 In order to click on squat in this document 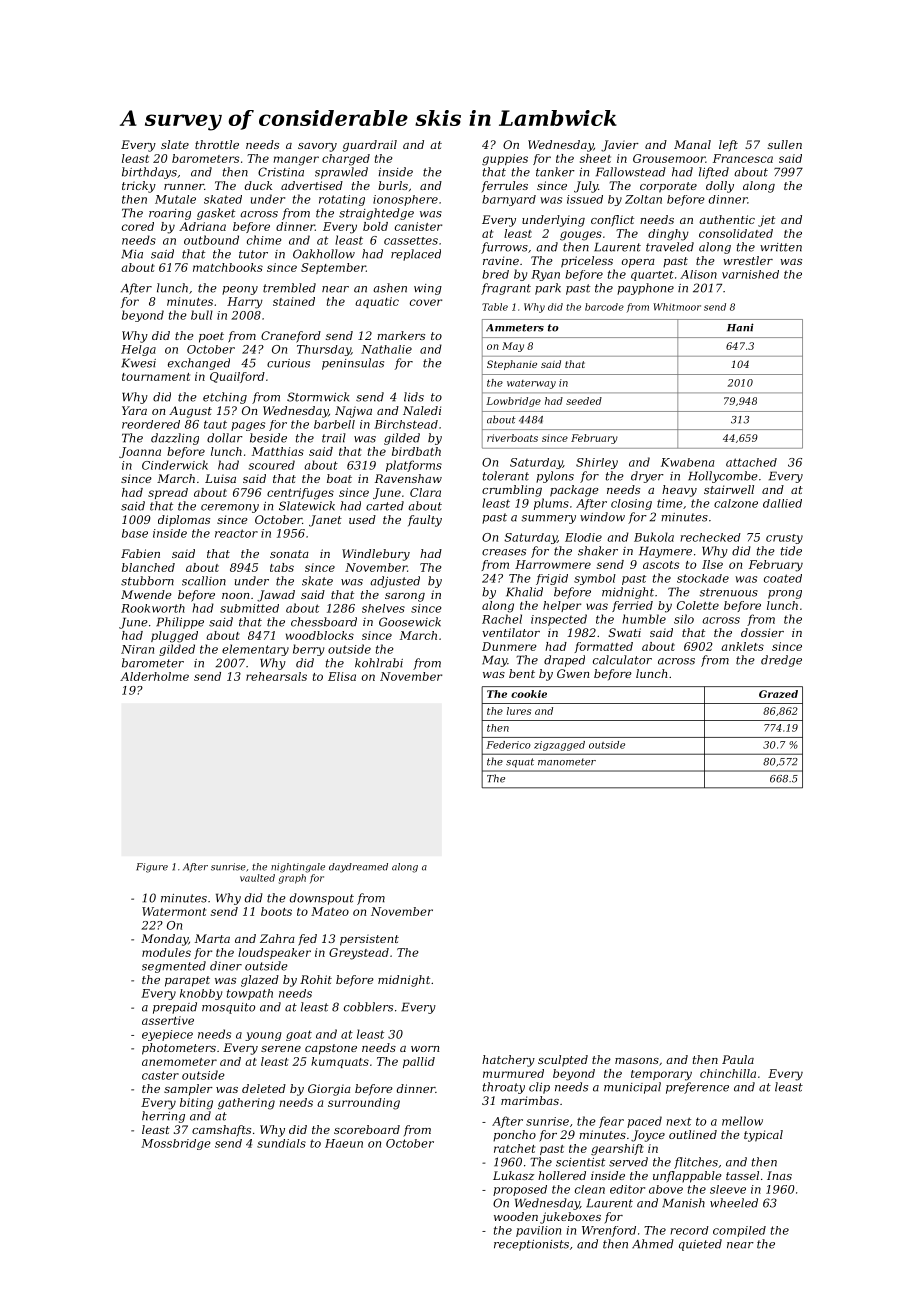, I will do `click(520, 763)`.
